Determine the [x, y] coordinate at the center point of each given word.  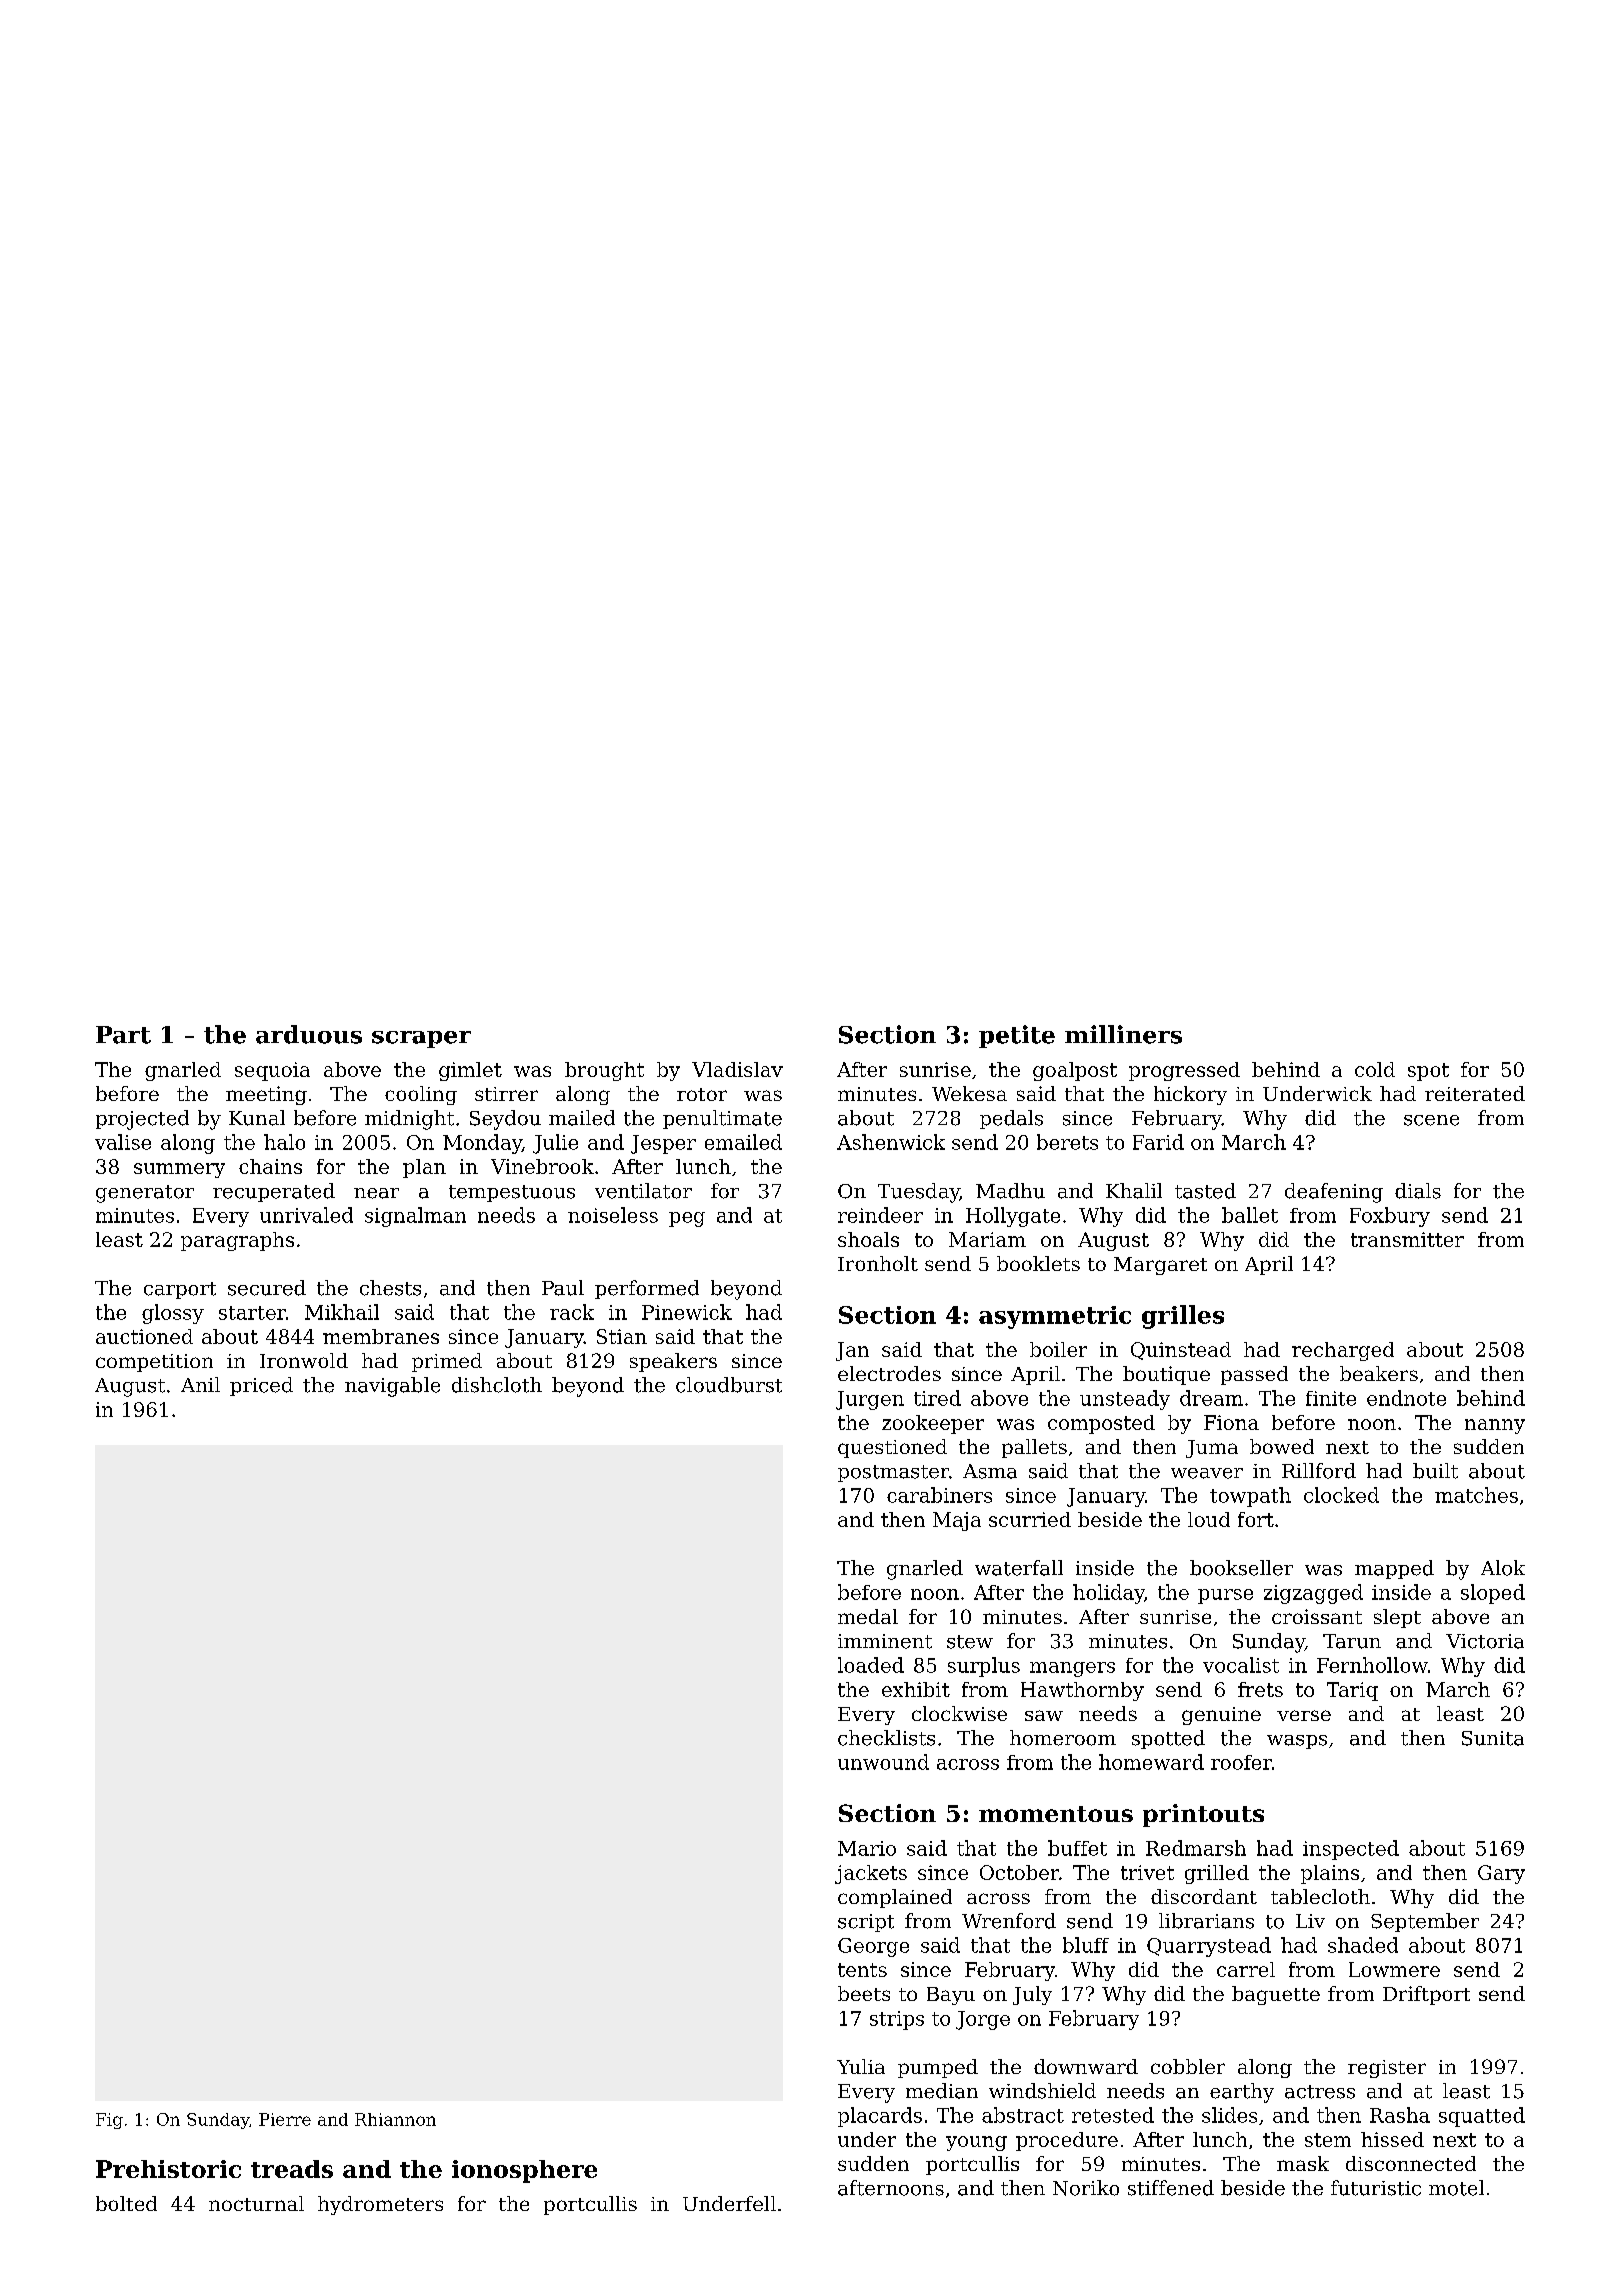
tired [937, 1398]
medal [868, 1616]
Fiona [1231, 1422]
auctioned [144, 1336]
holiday [1108, 1594]
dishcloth [497, 1385]
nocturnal [256, 2203]
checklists [886, 1738]
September [1425, 1922]
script [866, 1923]
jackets [871, 1874]
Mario [867, 1848]
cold [1375, 1069]
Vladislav [737, 1069]
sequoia [272, 1071]
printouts [1203, 1815]
